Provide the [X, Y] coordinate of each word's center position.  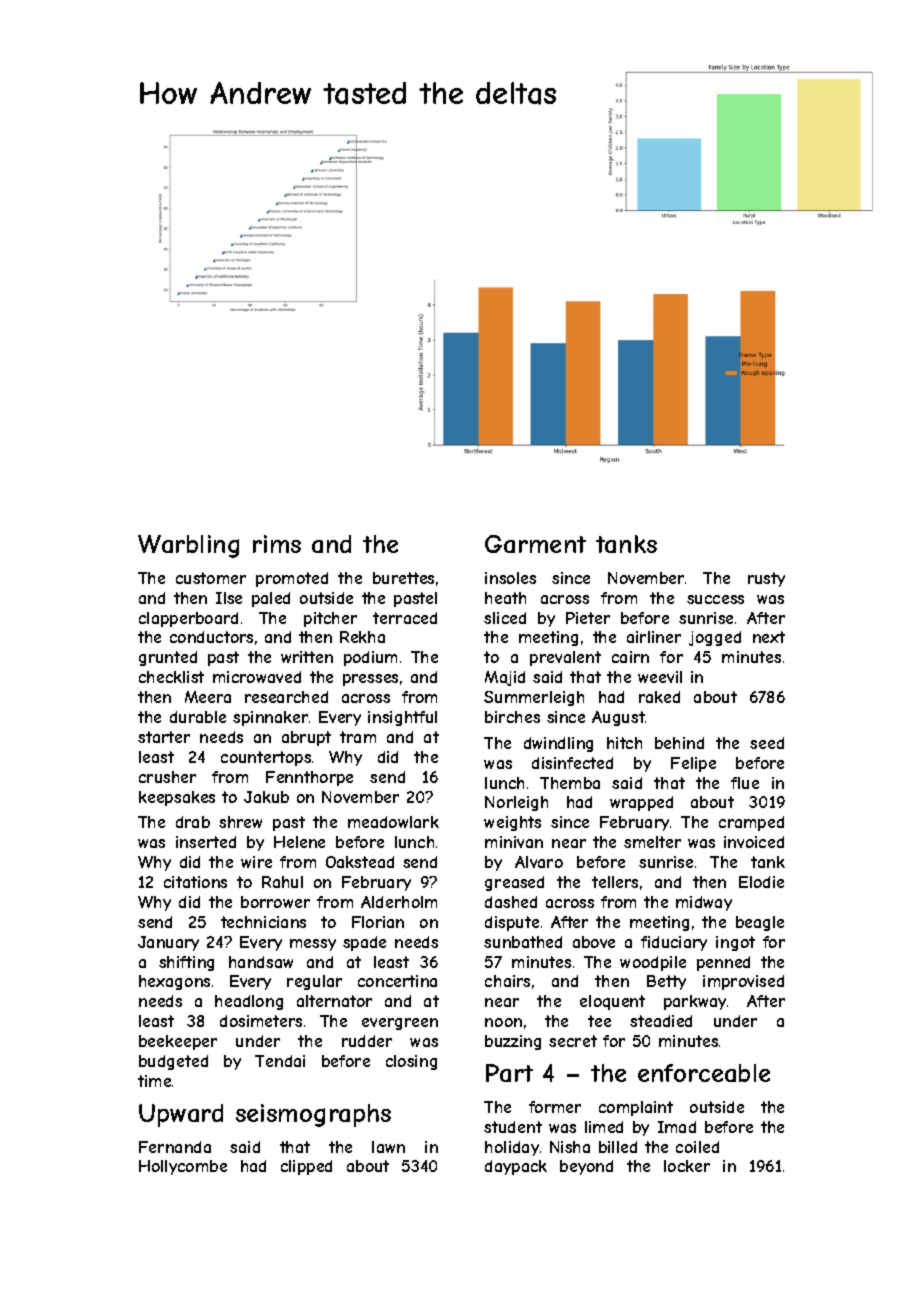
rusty [766, 579]
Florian [378, 922]
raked [659, 697]
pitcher [330, 619]
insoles [510, 578]
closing [411, 1062]
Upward [181, 1115]
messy [313, 945]
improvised [743, 982]
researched [286, 697]
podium [370, 658]
